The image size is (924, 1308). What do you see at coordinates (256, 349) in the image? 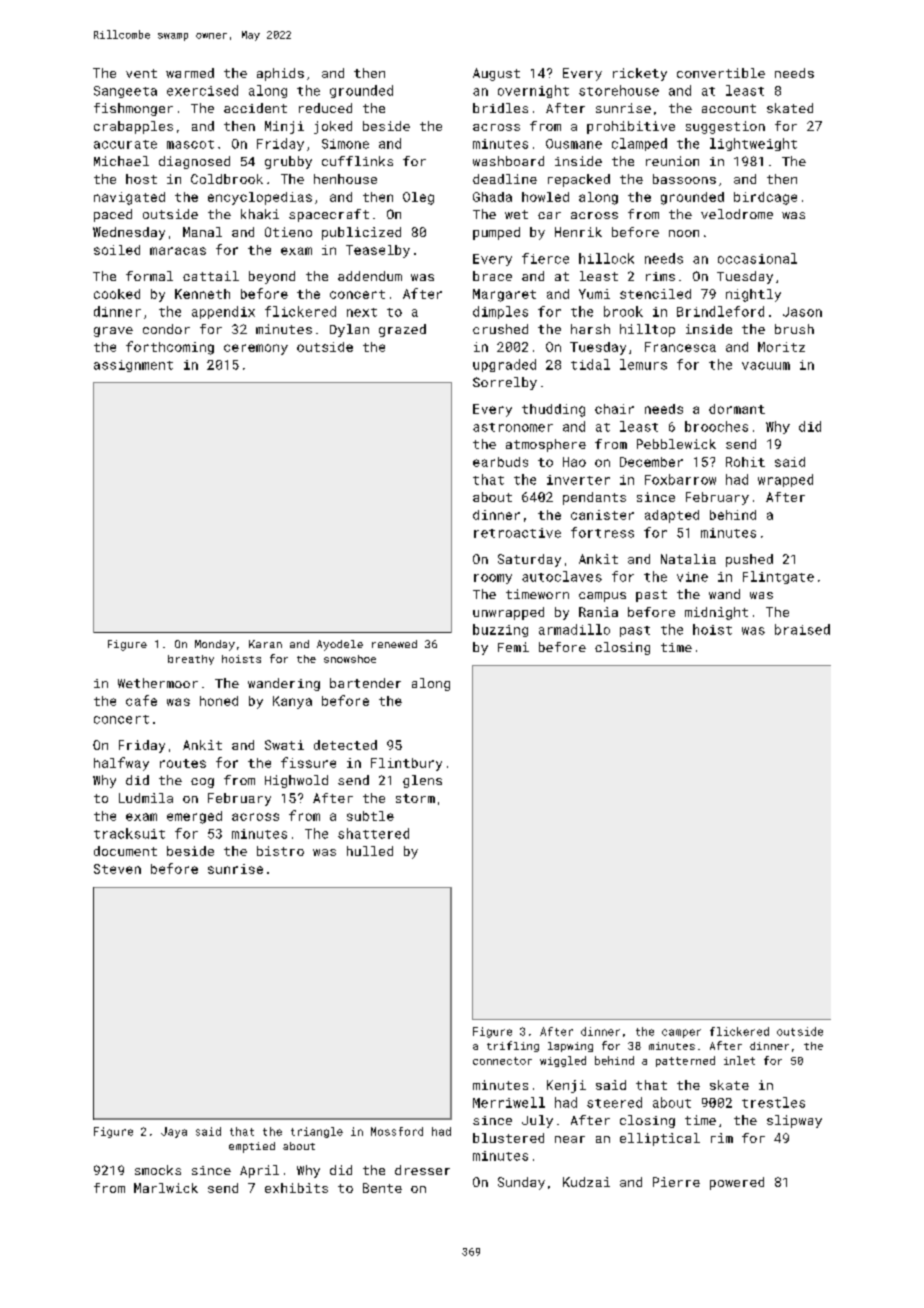
I see `ceremony` at bounding box center [256, 349].
